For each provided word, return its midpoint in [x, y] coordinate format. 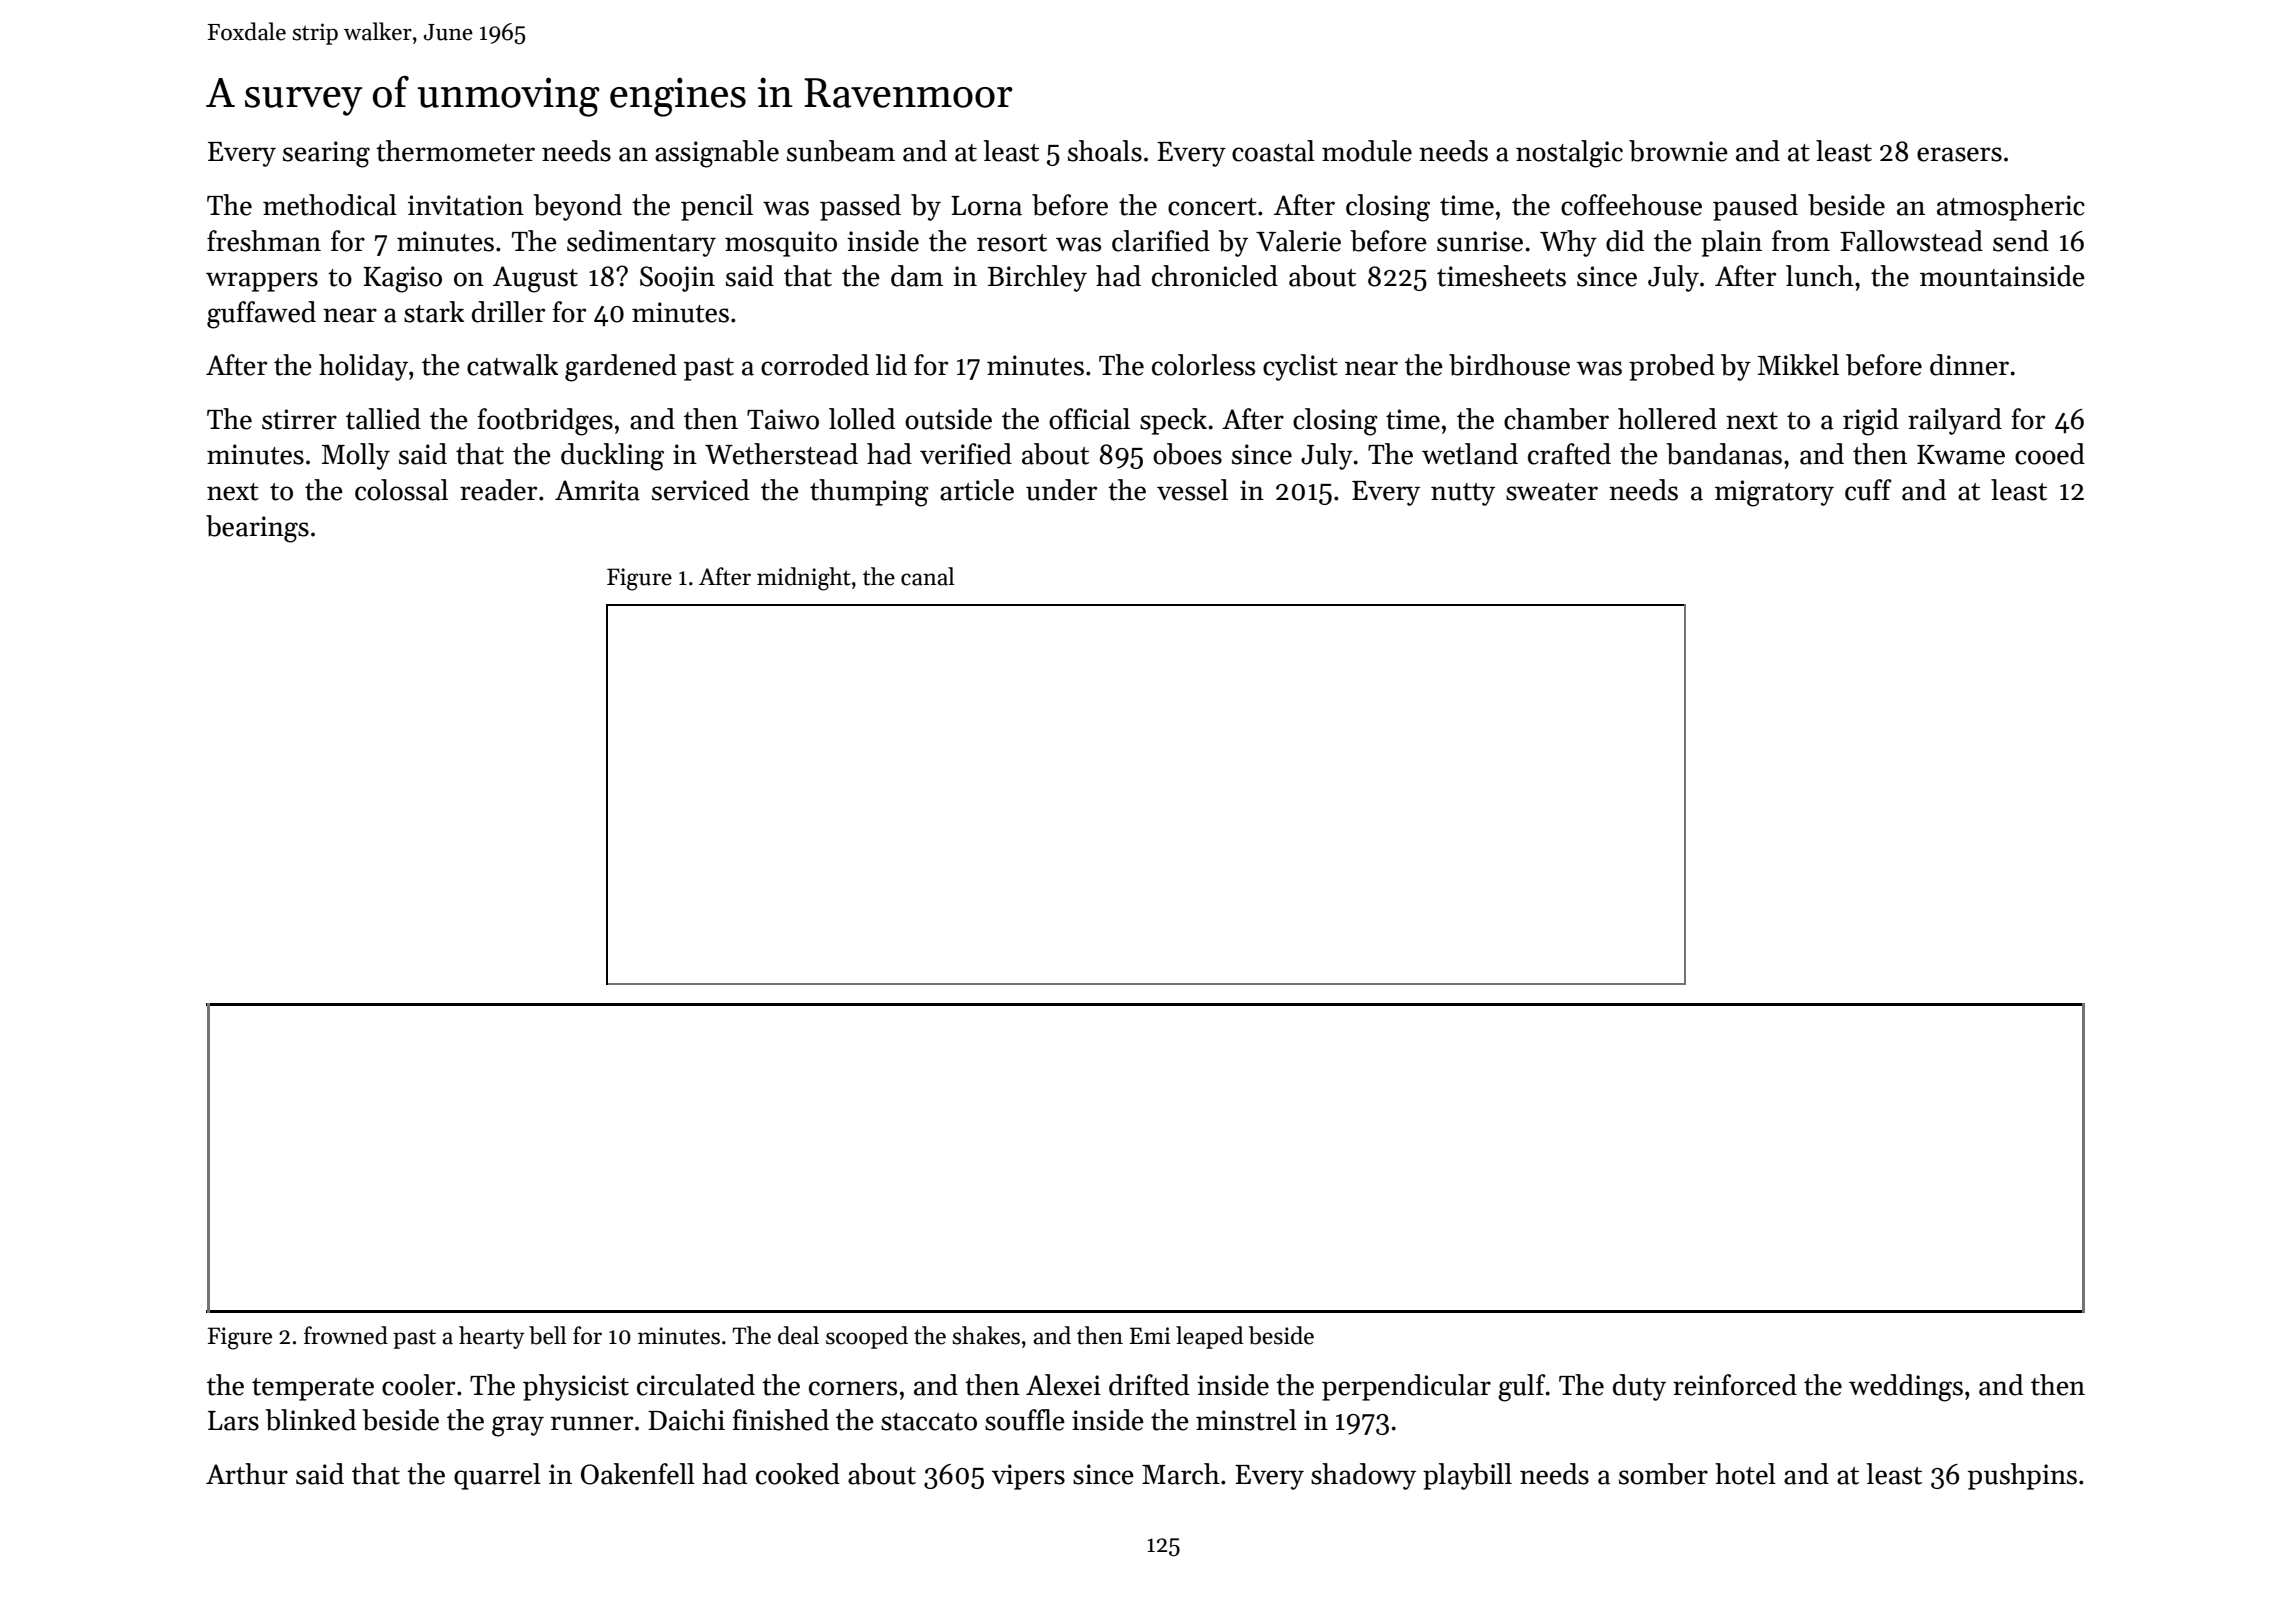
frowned [346, 1335]
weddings [1906, 1388]
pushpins [2022, 1476]
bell [548, 1335]
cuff [1868, 490]
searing [326, 154]
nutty [1463, 494]
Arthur [247, 1474]
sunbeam [841, 151]
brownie [1678, 151]
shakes [986, 1335]
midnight [804, 579]
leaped [1209, 1337]
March [1181, 1474]
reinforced [1735, 1385]
